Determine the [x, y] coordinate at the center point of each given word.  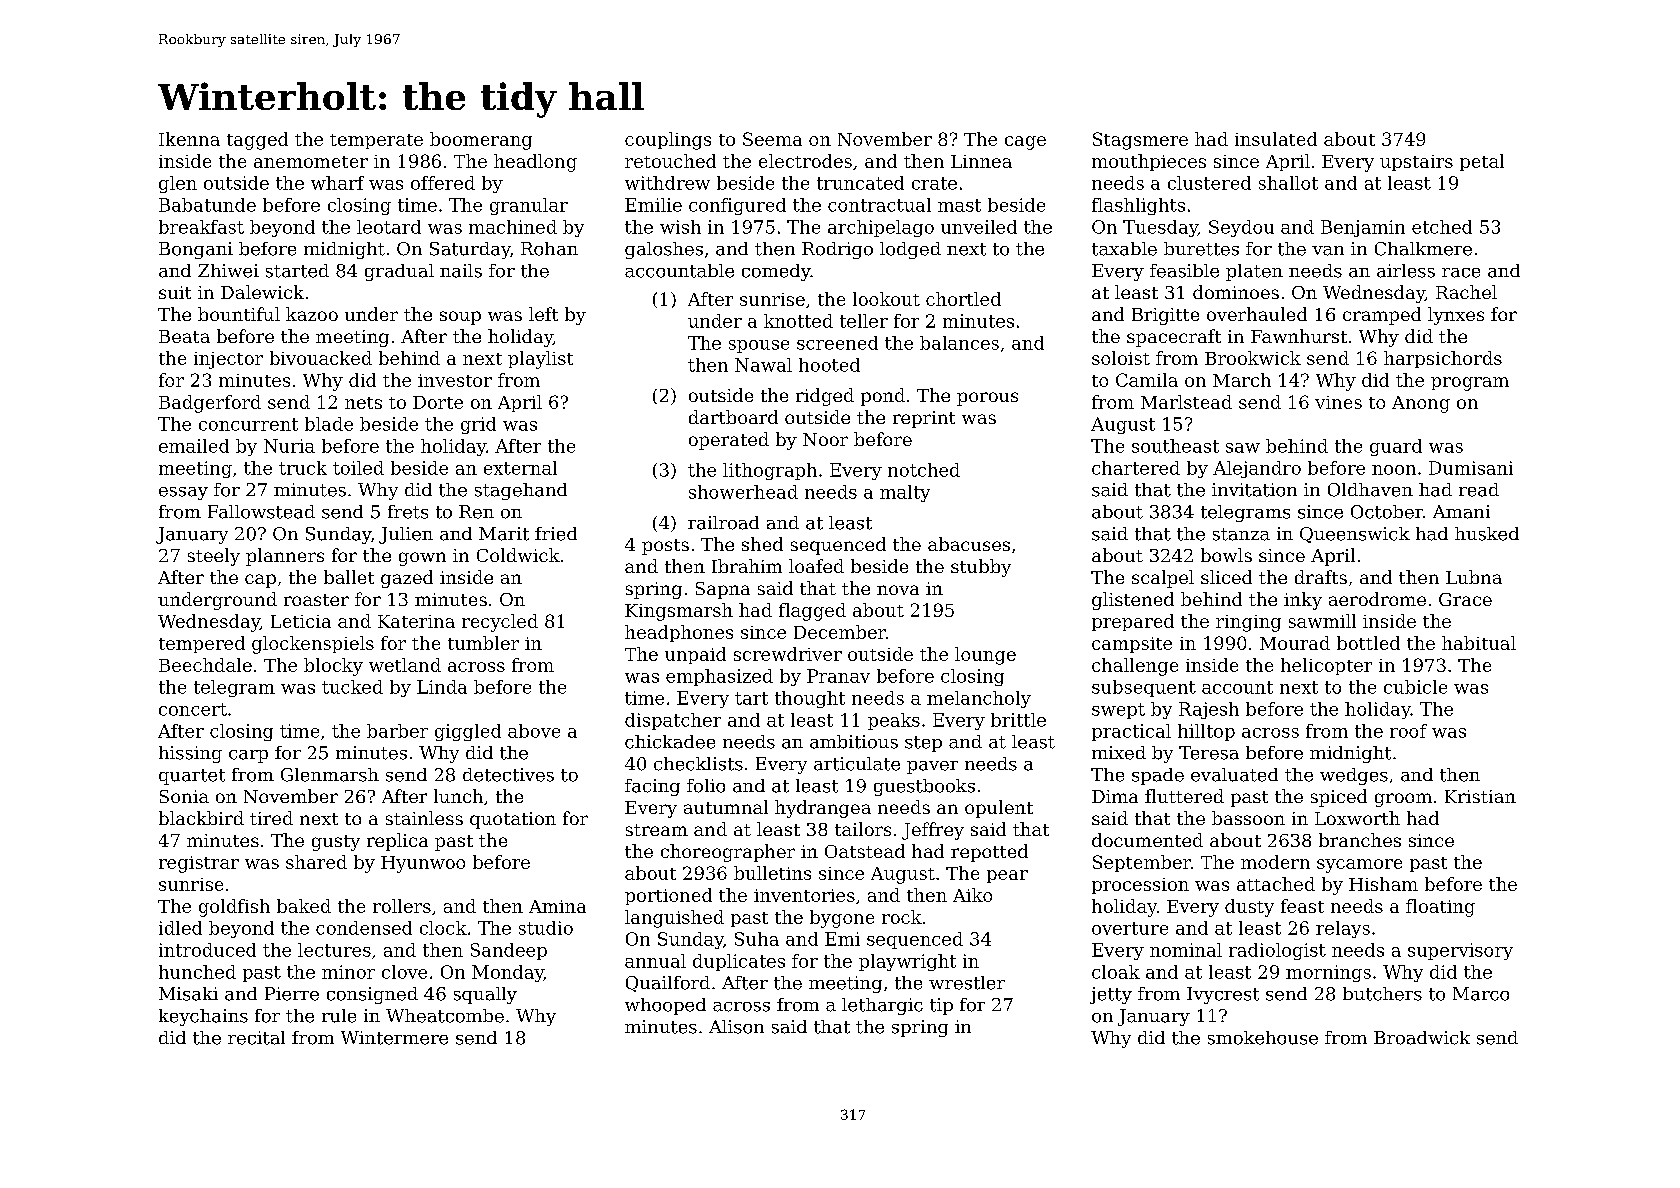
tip [941, 1006]
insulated [1276, 139]
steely [214, 557]
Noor [825, 439]
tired [271, 818]
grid [478, 425]
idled [180, 928]
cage [1025, 143]
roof [1408, 731]
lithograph [770, 471]
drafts [1321, 577]
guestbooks [924, 787]
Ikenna [189, 139]
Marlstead [1186, 402]
